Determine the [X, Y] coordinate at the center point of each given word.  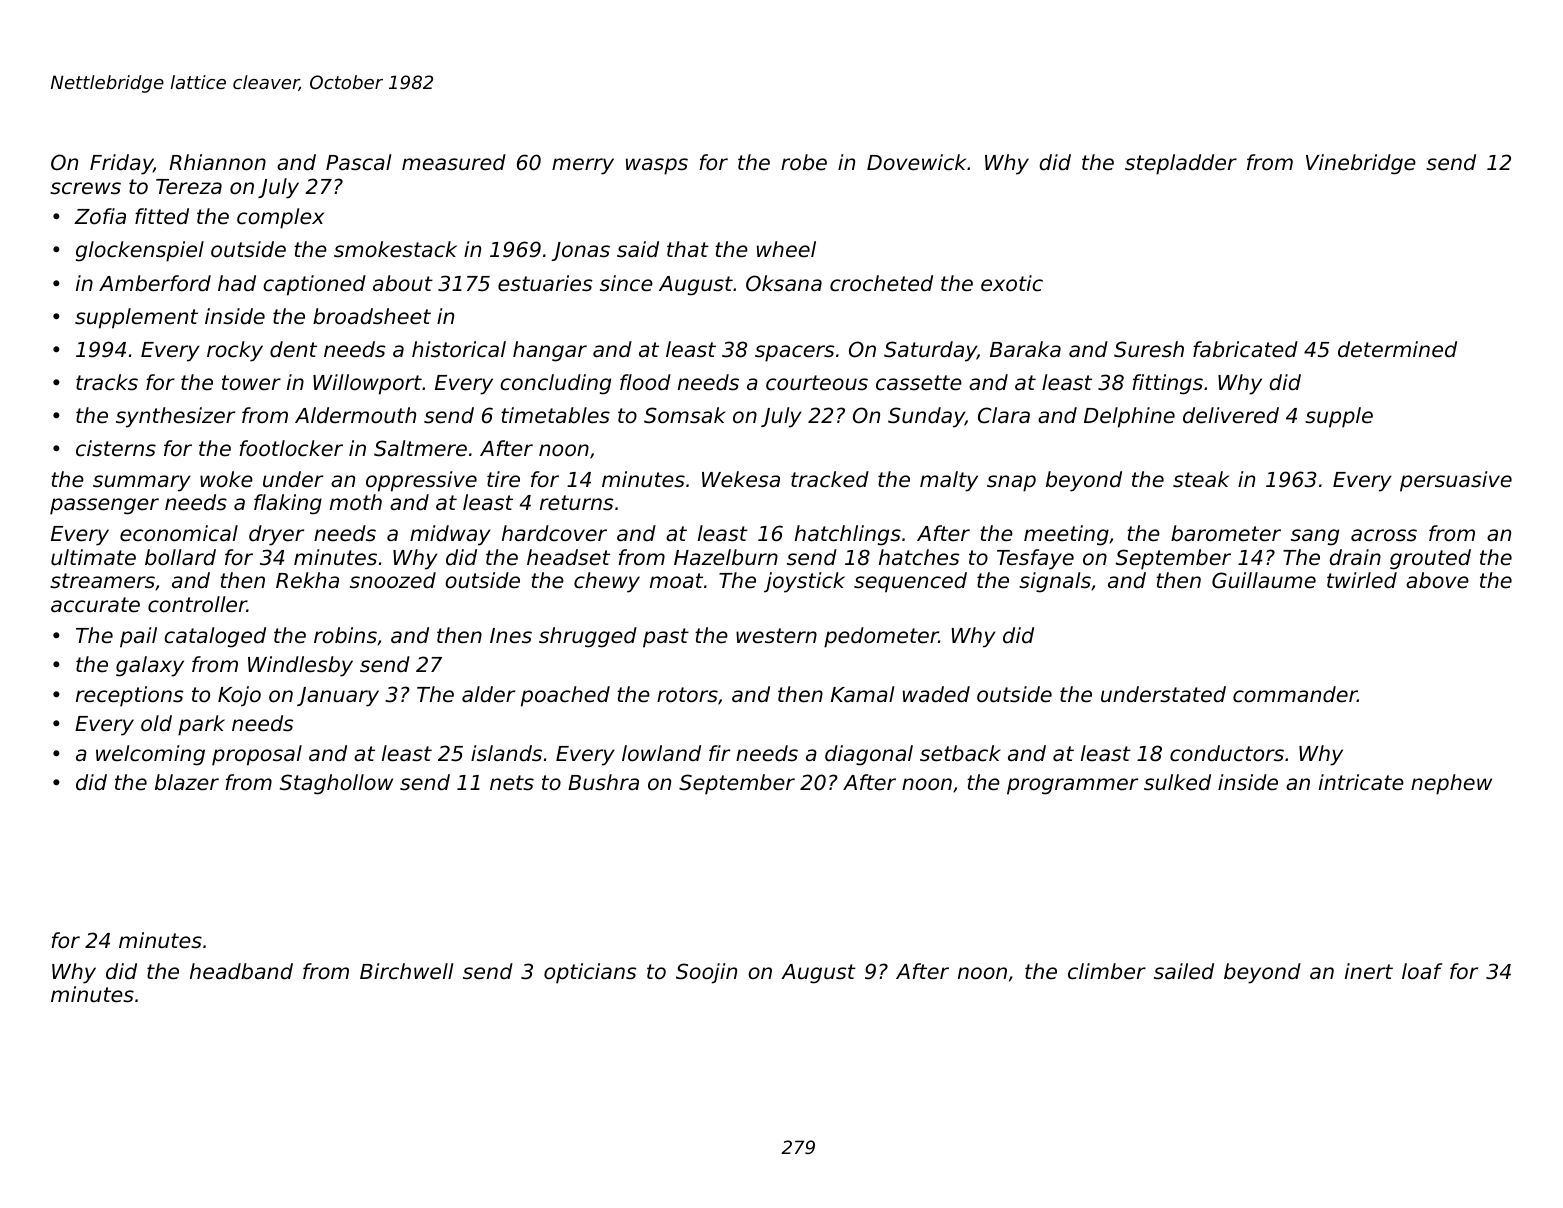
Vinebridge [1361, 164]
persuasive [1456, 481]
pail [138, 637]
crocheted [881, 283]
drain [1355, 557]
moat [676, 581]
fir [719, 753]
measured [454, 162]
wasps [657, 166]
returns [577, 503]
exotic [1012, 283]
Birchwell [406, 971]
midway [450, 535]
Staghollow [336, 784]
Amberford [155, 283]
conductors [1227, 753]
